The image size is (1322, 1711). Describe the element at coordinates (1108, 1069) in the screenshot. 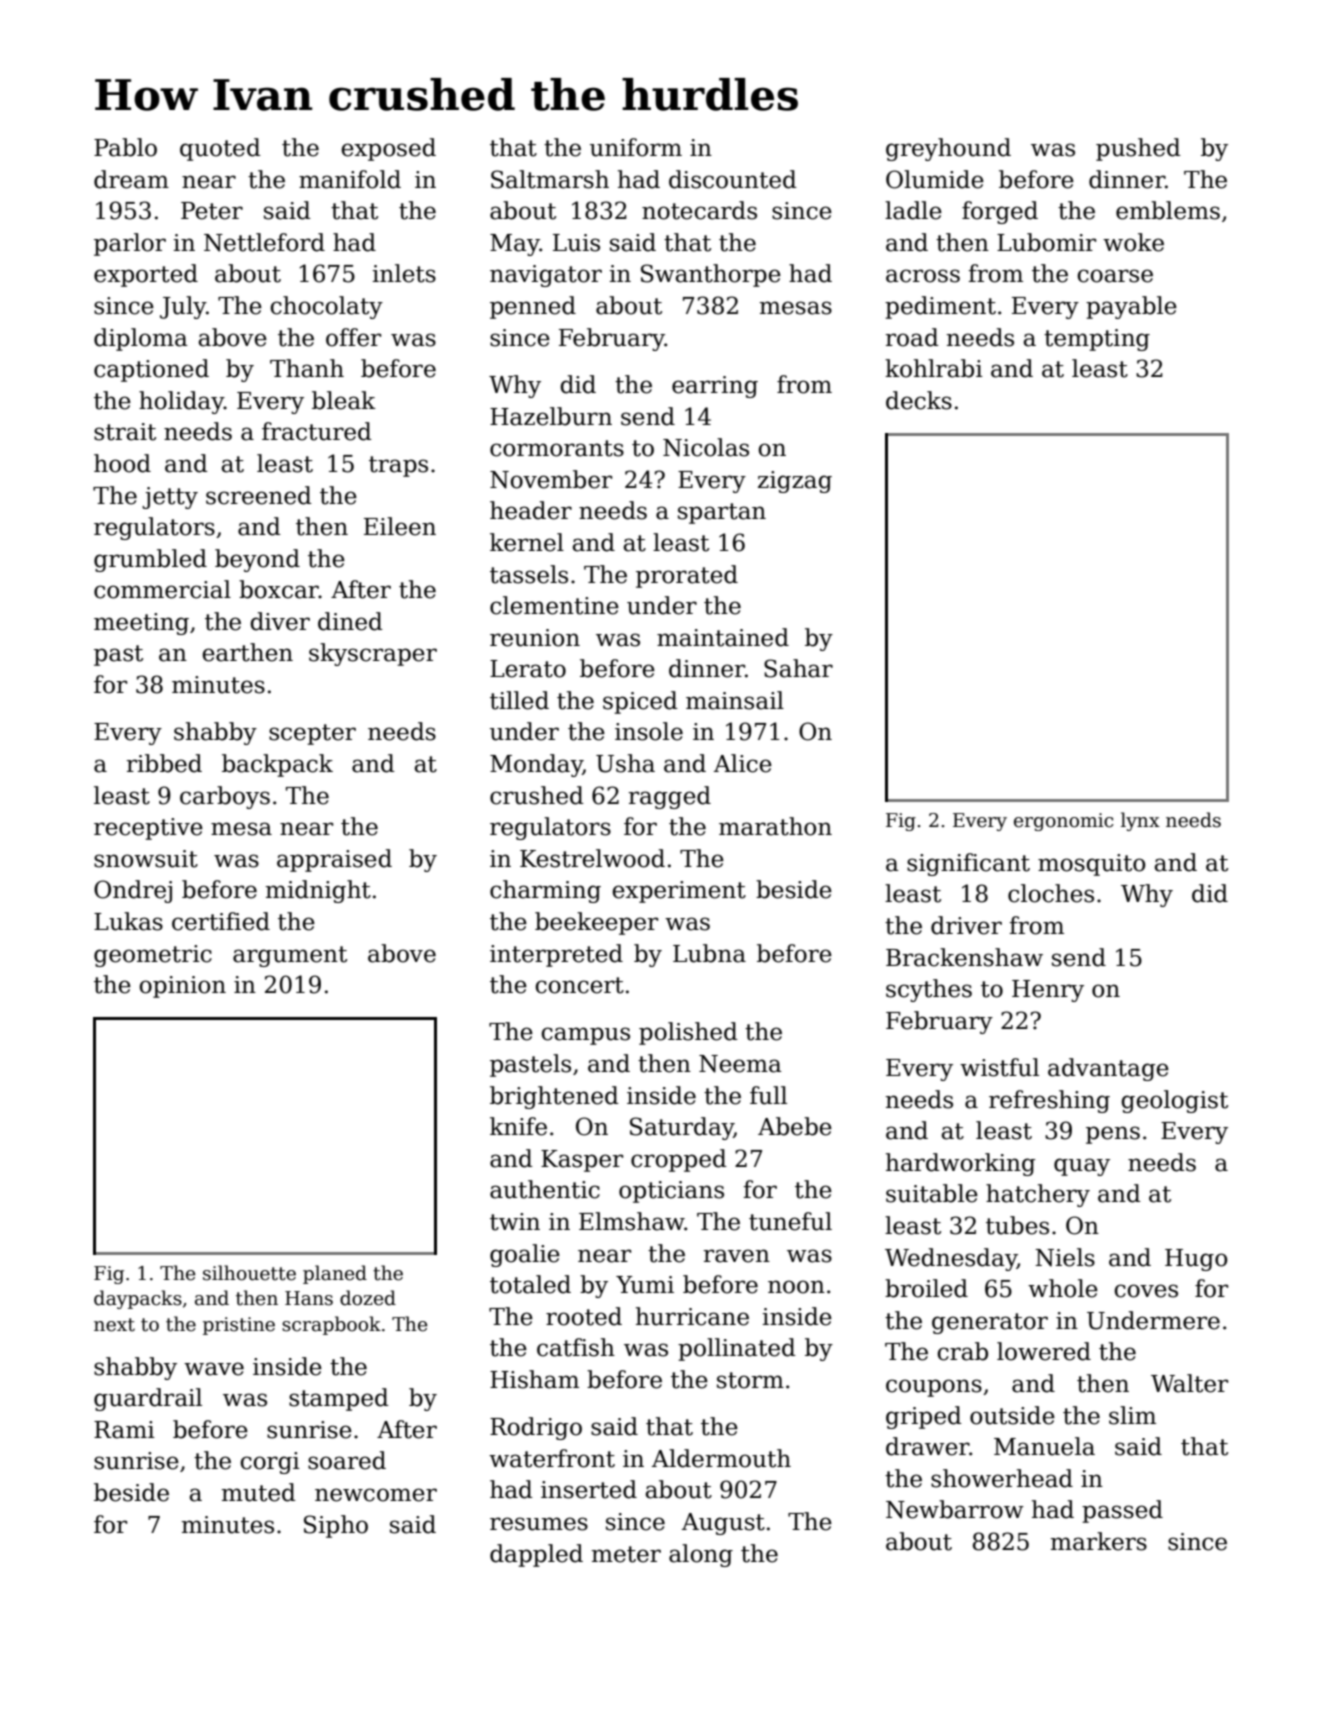

I see `advantage` at that location.
